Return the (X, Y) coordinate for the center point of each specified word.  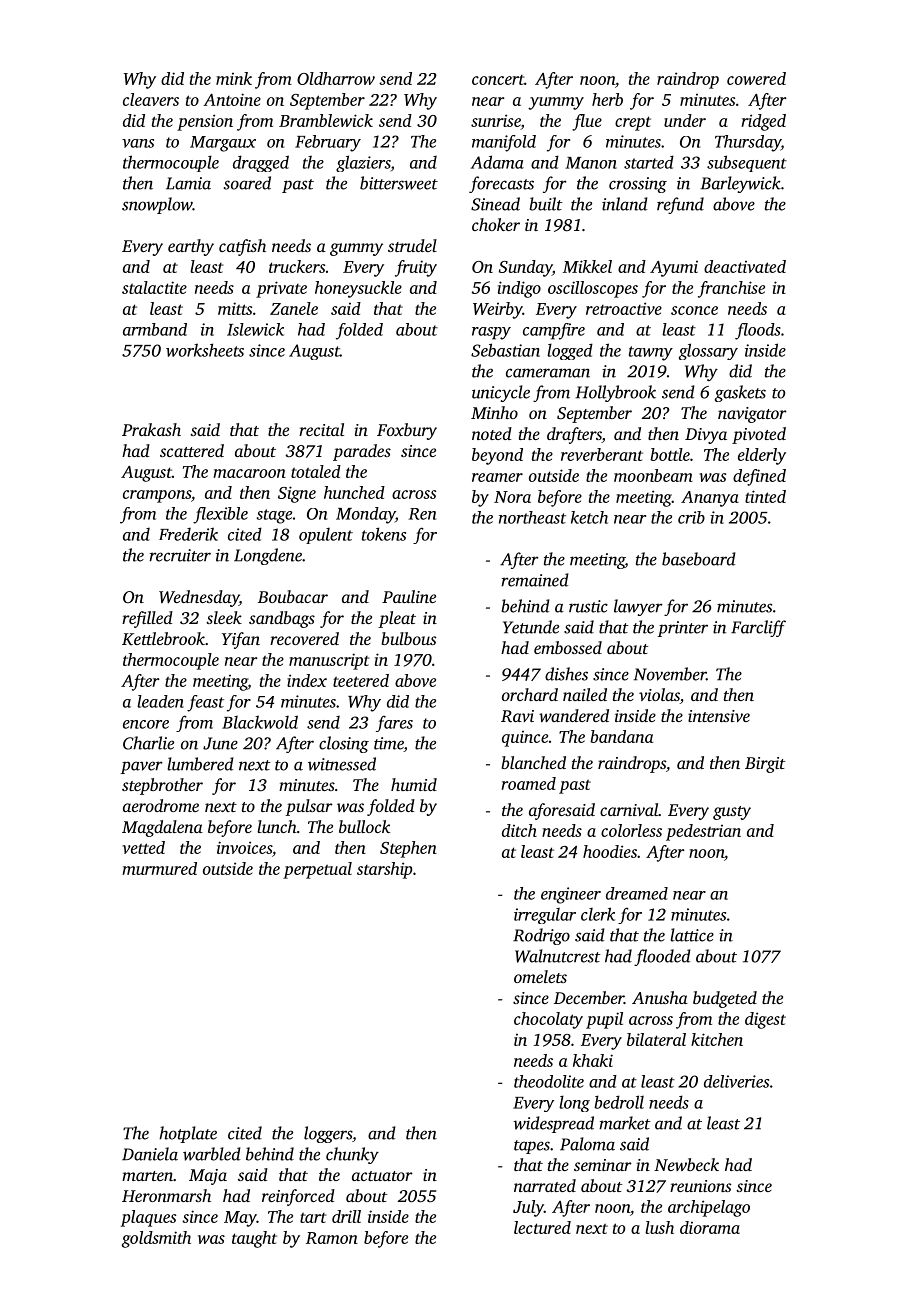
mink (234, 78)
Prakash (151, 429)
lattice (692, 935)
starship (385, 870)
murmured (159, 868)
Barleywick (740, 184)
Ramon (332, 1238)
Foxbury (407, 431)
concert (498, 80)
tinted (765, 496)
